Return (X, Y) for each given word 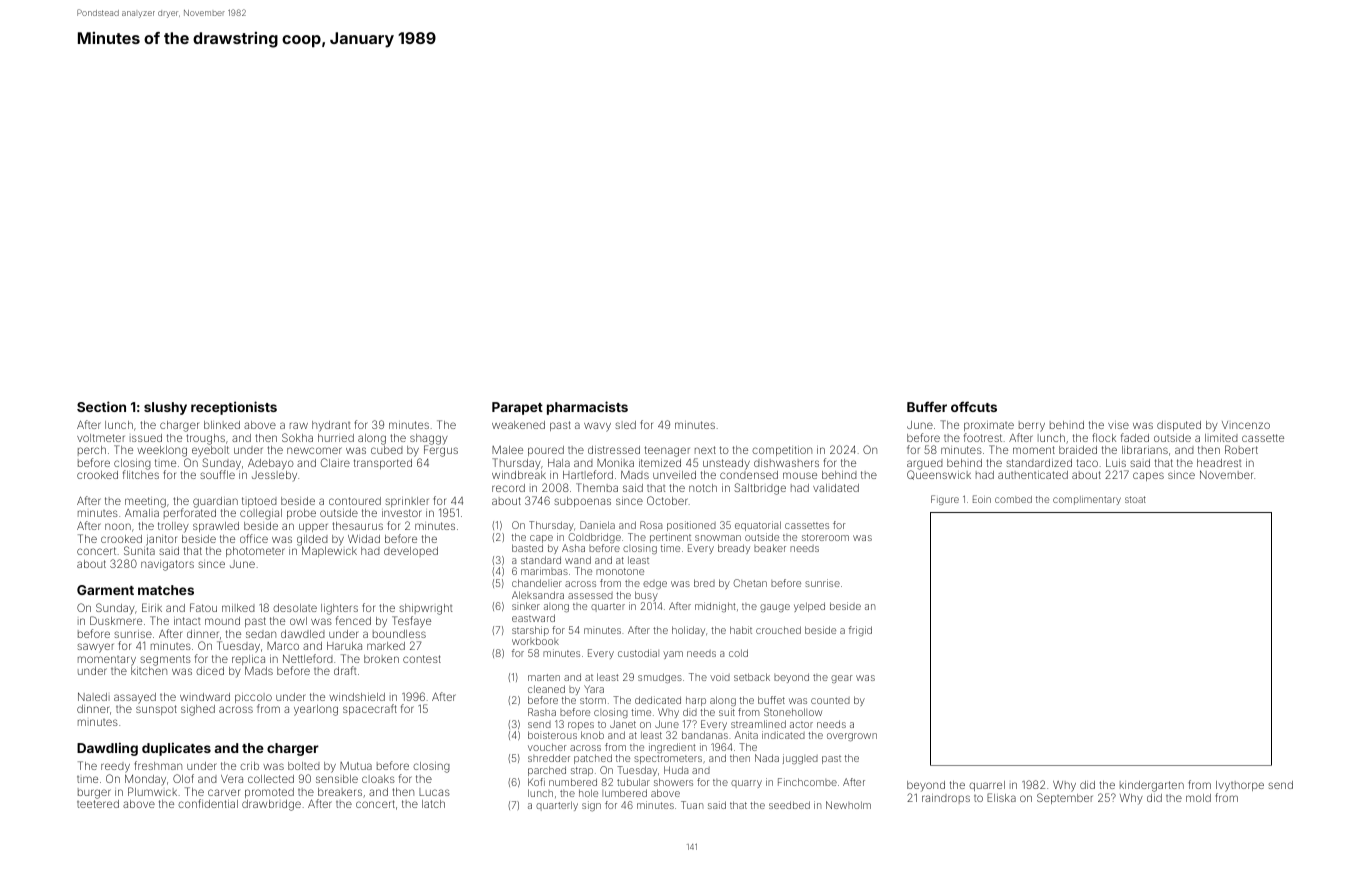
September (1065, 798)
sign (591, 806)
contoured (355, 501)
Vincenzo (1246, 425)
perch (92, 451)
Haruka (344, 646)
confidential (208, 803)
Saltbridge (760, 489)
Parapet (517, 408)
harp (696, 701)
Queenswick (939, 475)
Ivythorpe (1240, 786)
